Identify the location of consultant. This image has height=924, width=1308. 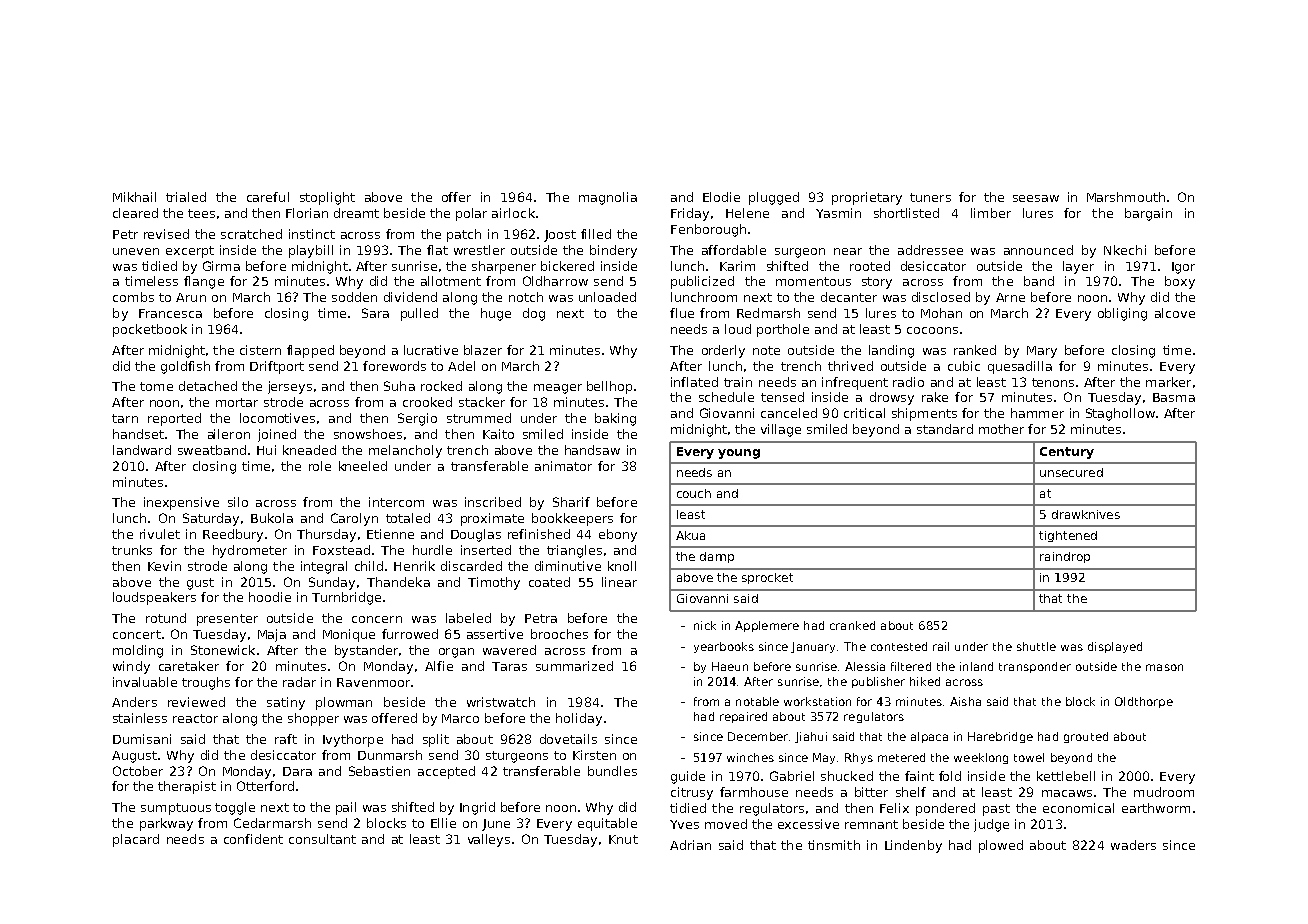
(322, 839).
